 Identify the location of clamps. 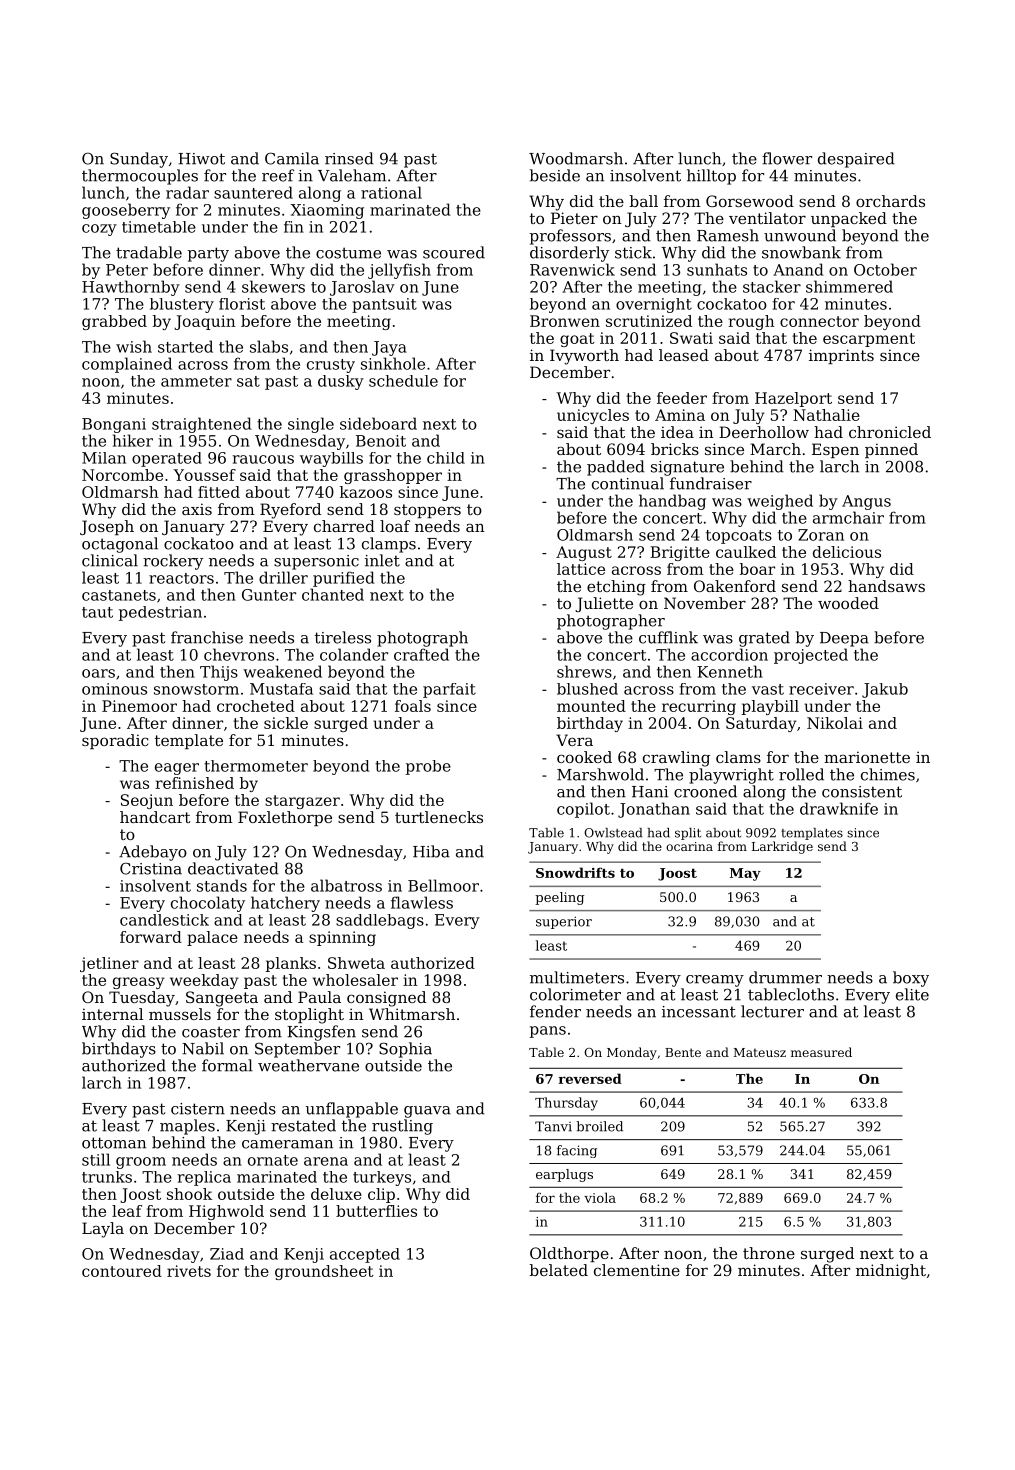
(389, 545).
